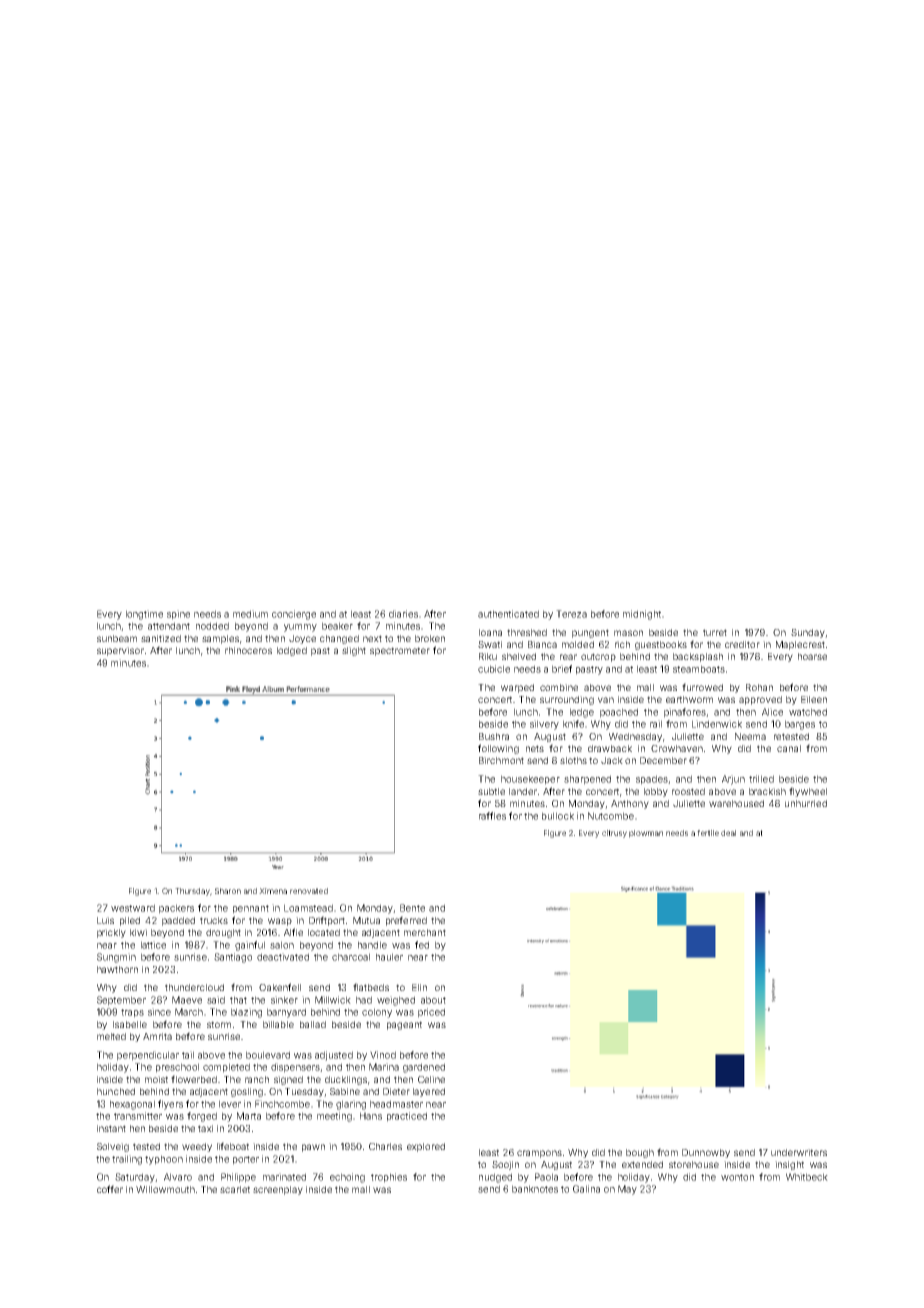  What do you see at coordinates (800, 725) in the screenshot?
I see `barges` at bounding box center [800, 725].
